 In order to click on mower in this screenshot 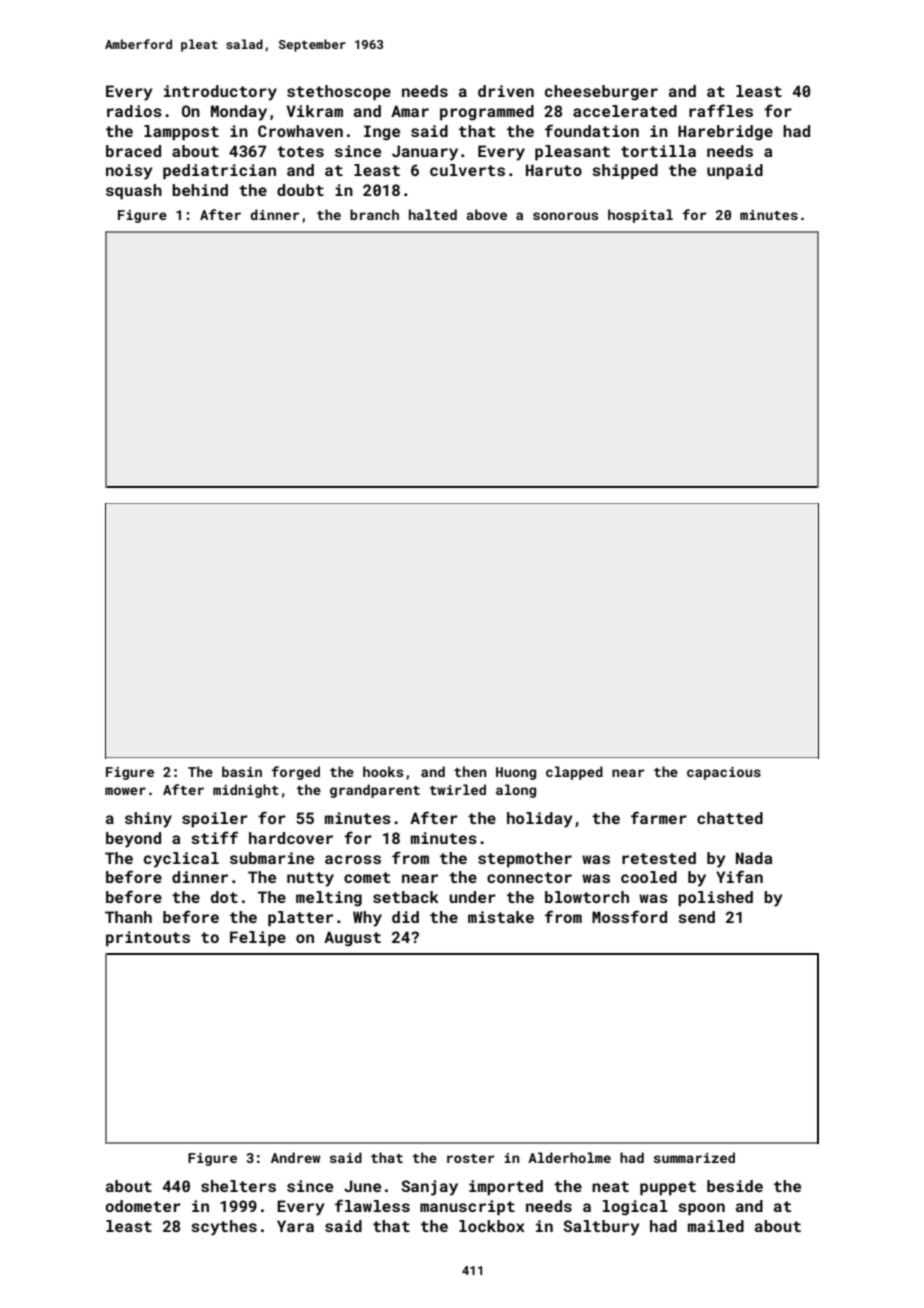, I will do `click(125, 791)`.
